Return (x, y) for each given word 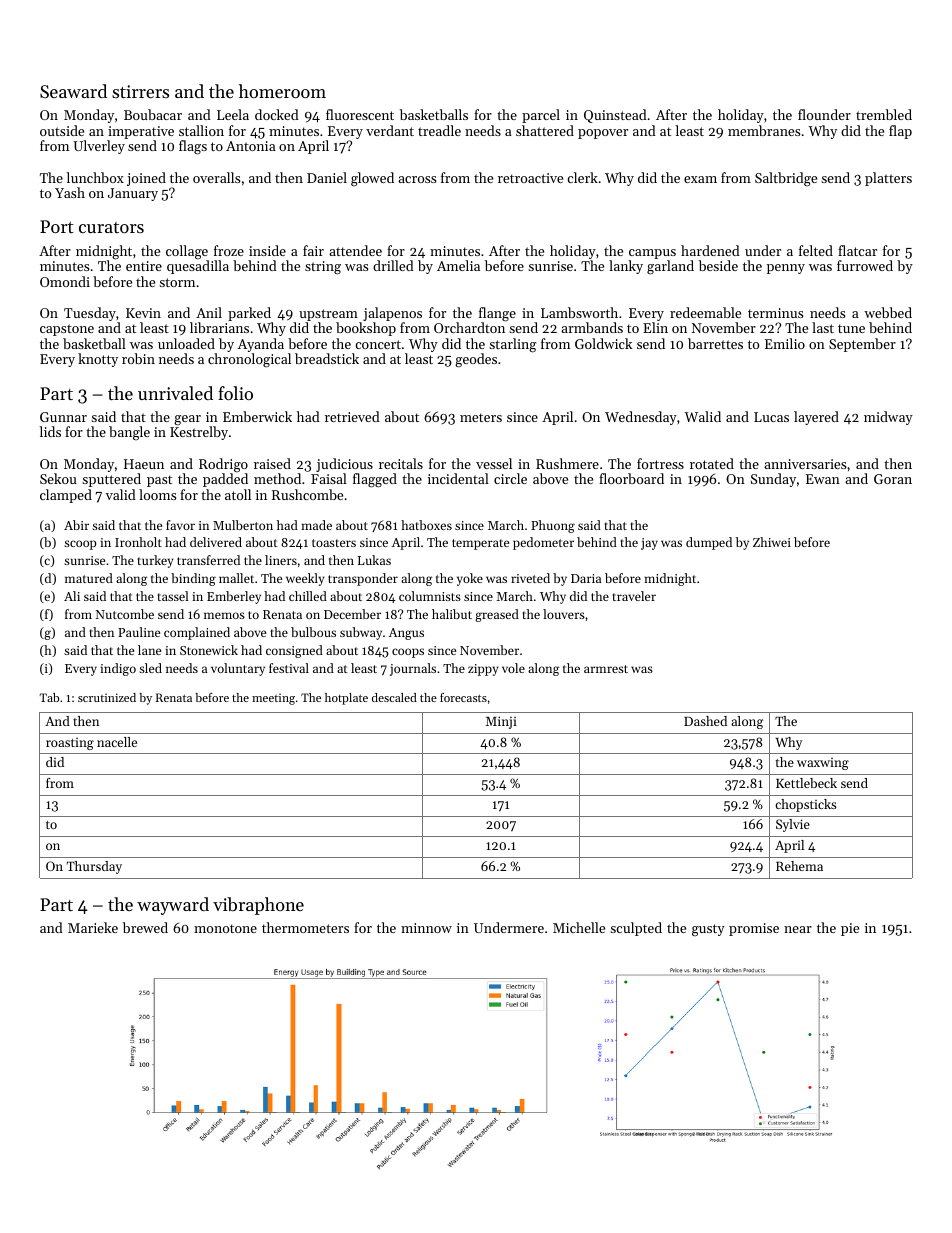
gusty (708, 930)
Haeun (144, 464)
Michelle (579, 927)
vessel (494, 463)
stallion (201, 130)
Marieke (93, 927)
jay (649, 544)
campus (652, 254)
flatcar (857, 250)
